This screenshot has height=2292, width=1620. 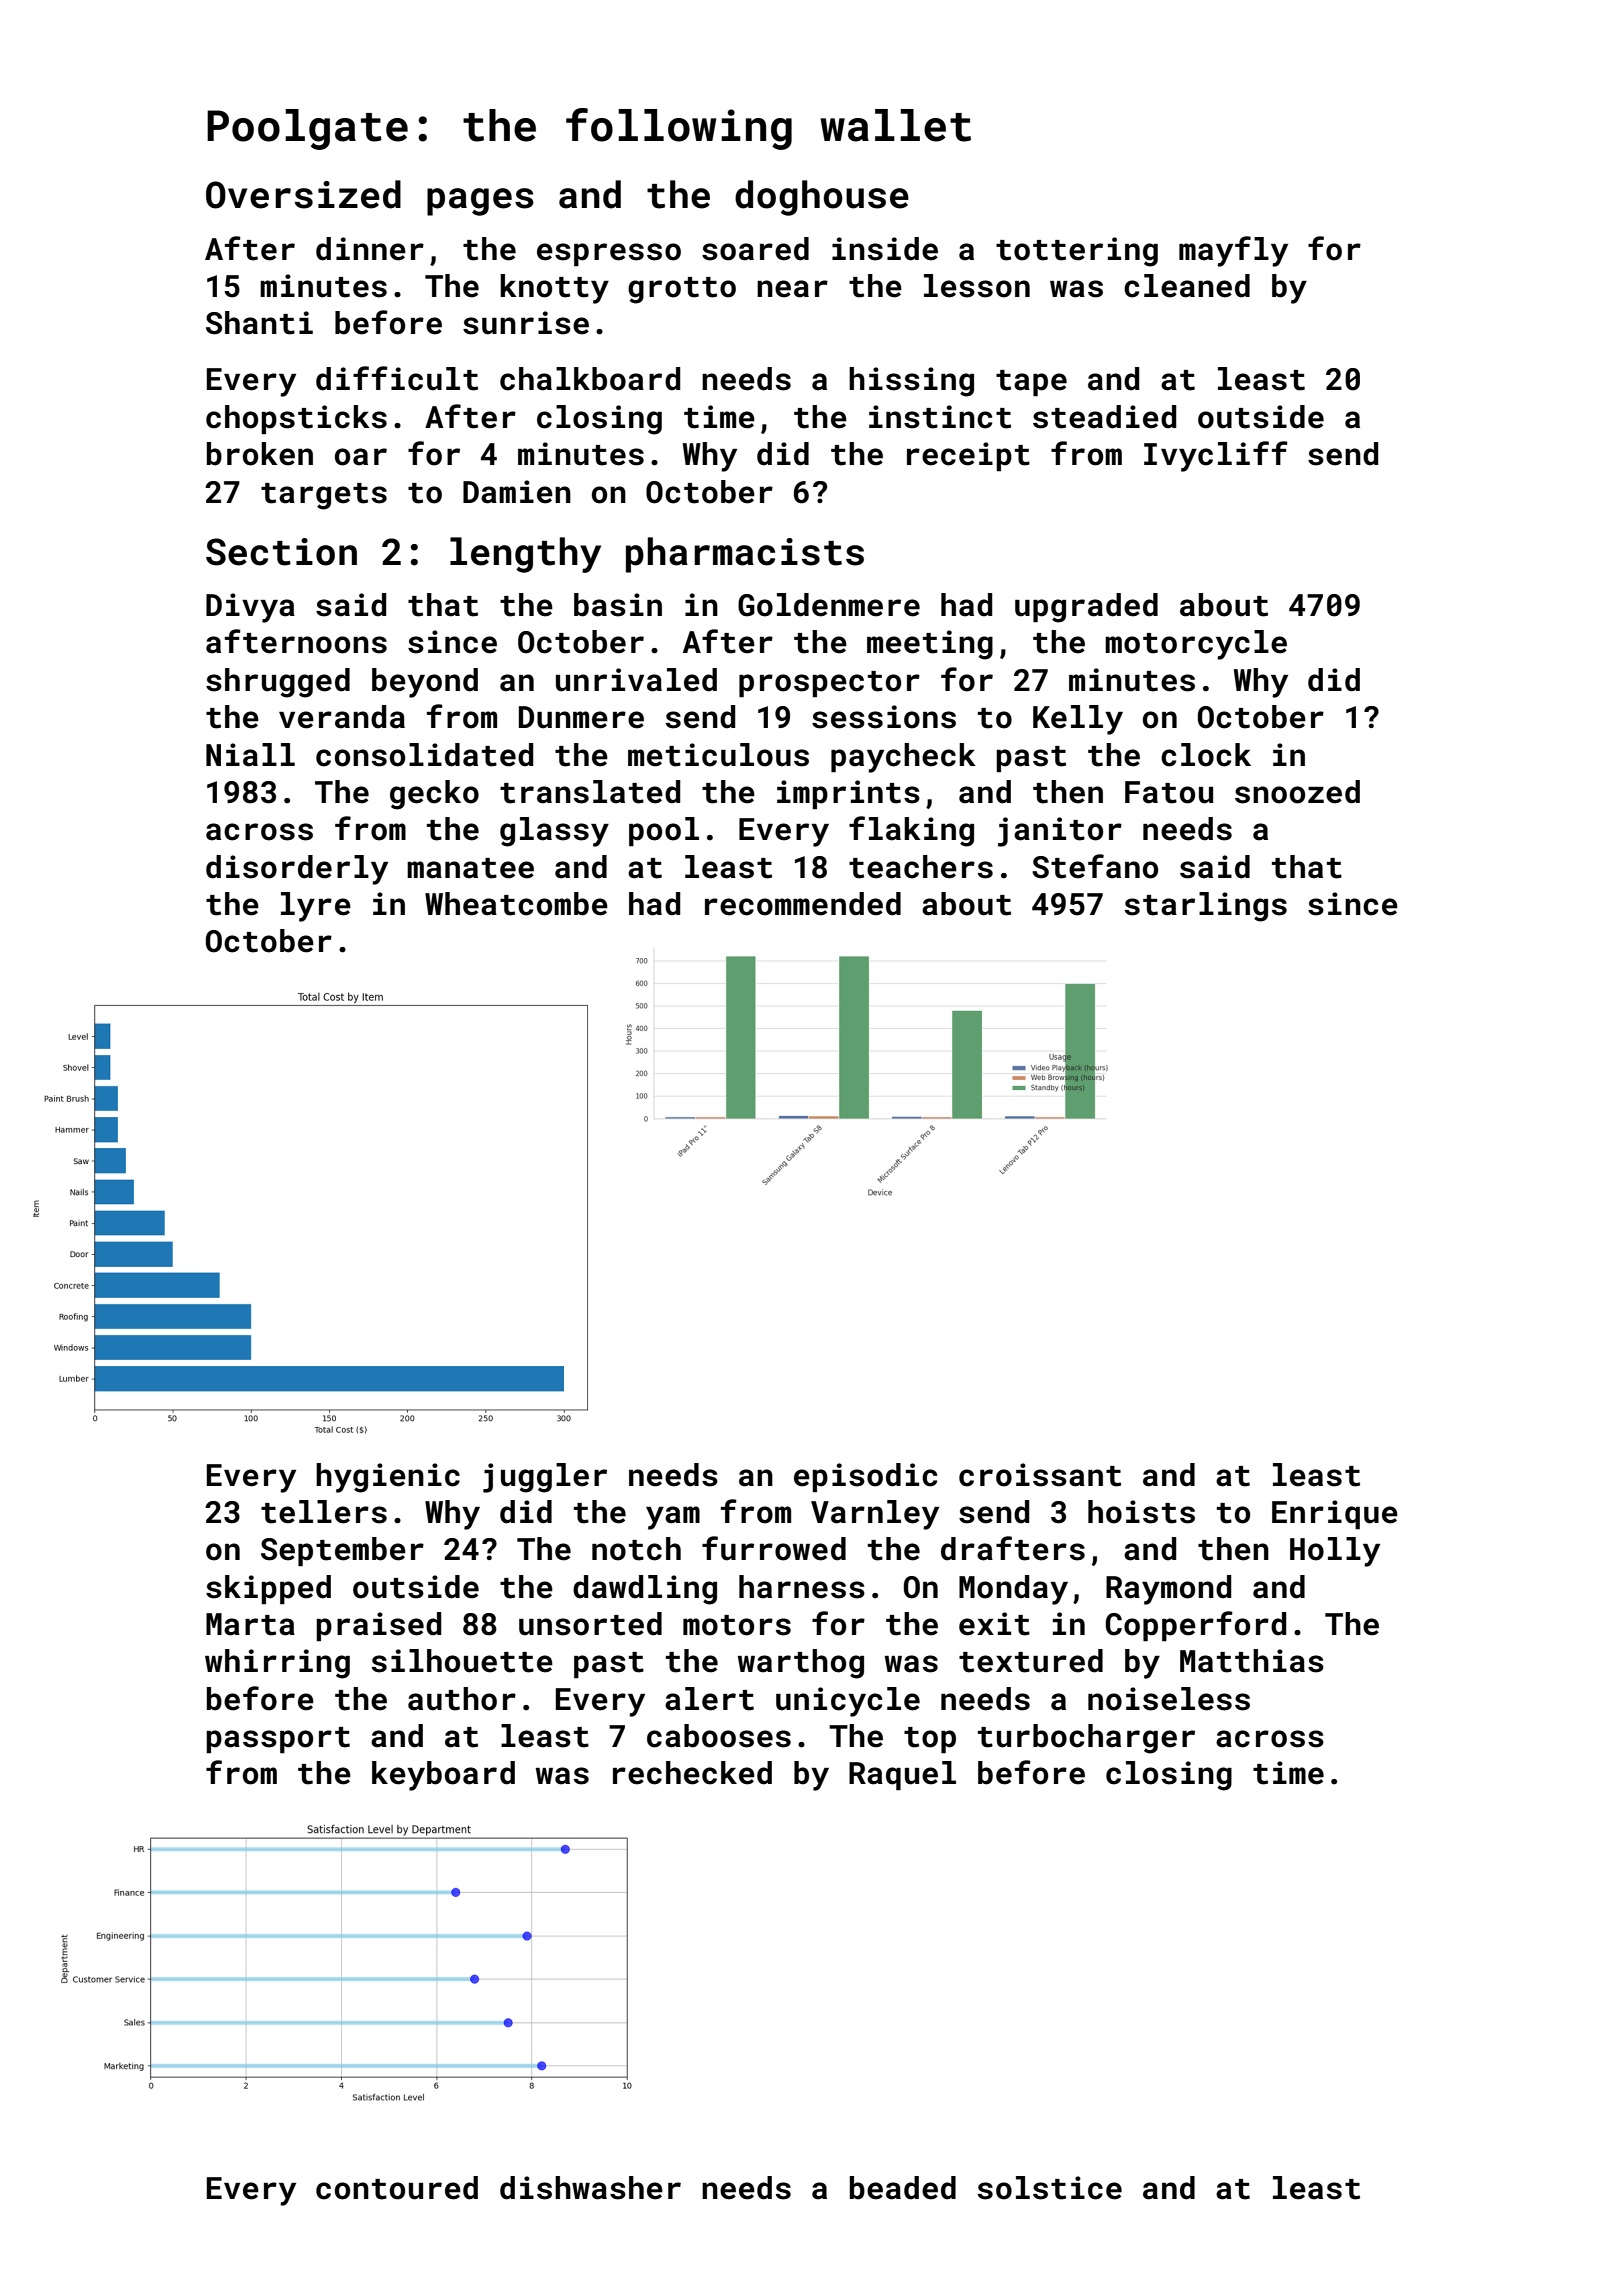 I want to click on dinner, so click(x=370, y=249).
